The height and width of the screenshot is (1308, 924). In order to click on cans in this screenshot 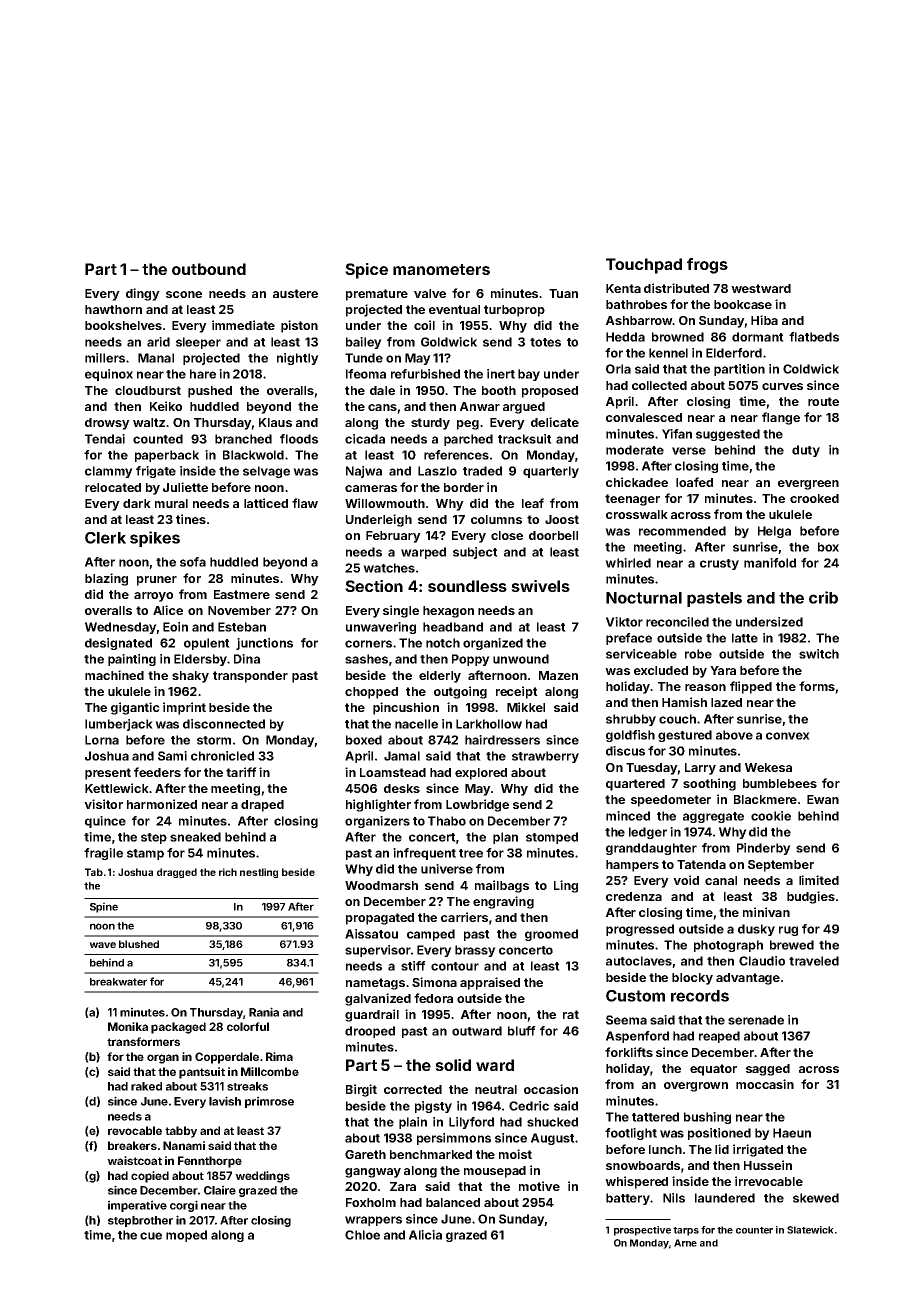, I will do `click(382, 407)`.
